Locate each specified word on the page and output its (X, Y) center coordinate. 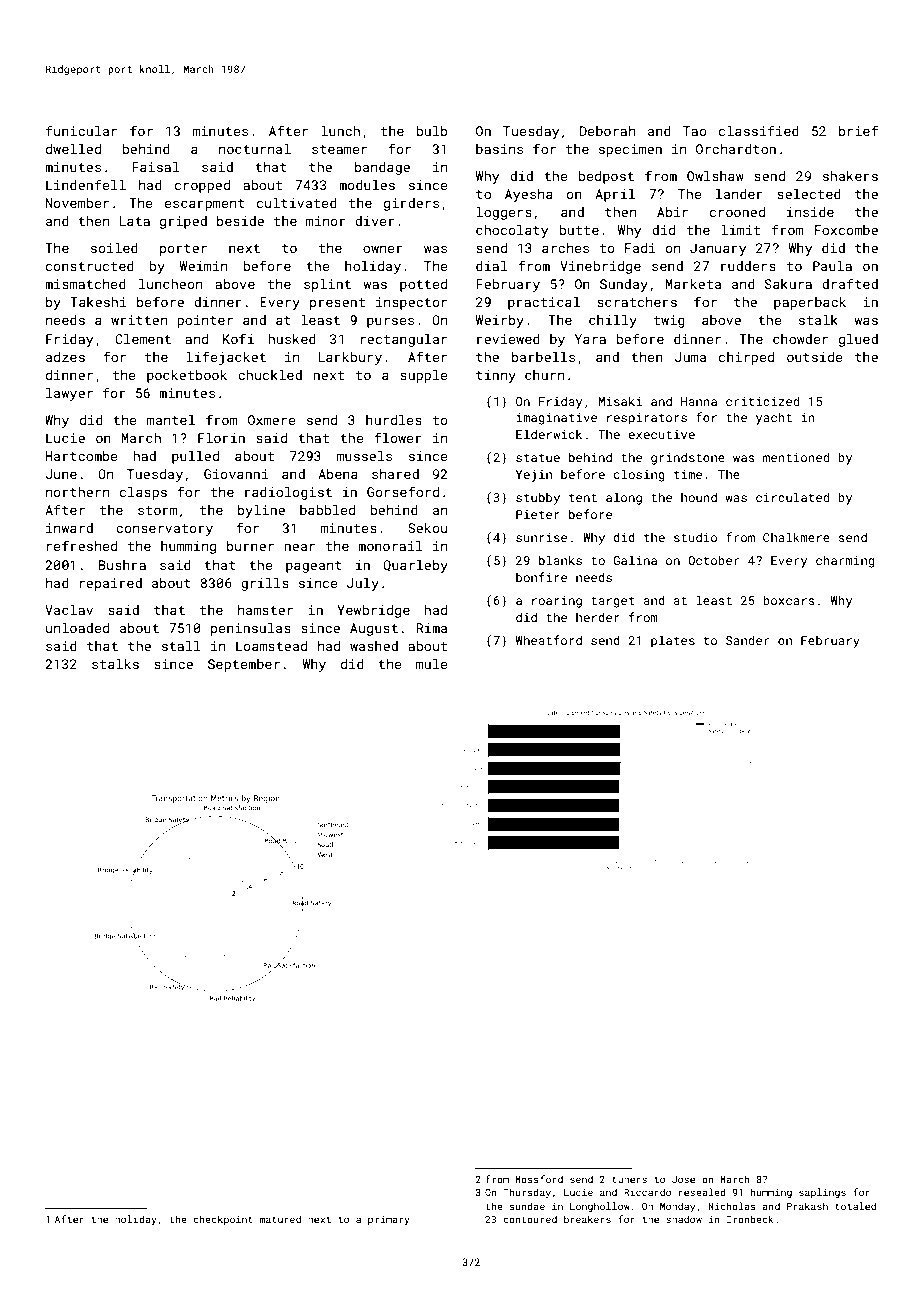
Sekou (427, 528)
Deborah (607, 131)
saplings (822, 1193)
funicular (81, 130)
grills (265, 584)
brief (858, 130)
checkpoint (223, 1220)
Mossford (539, 1179)
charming (845, 561)
